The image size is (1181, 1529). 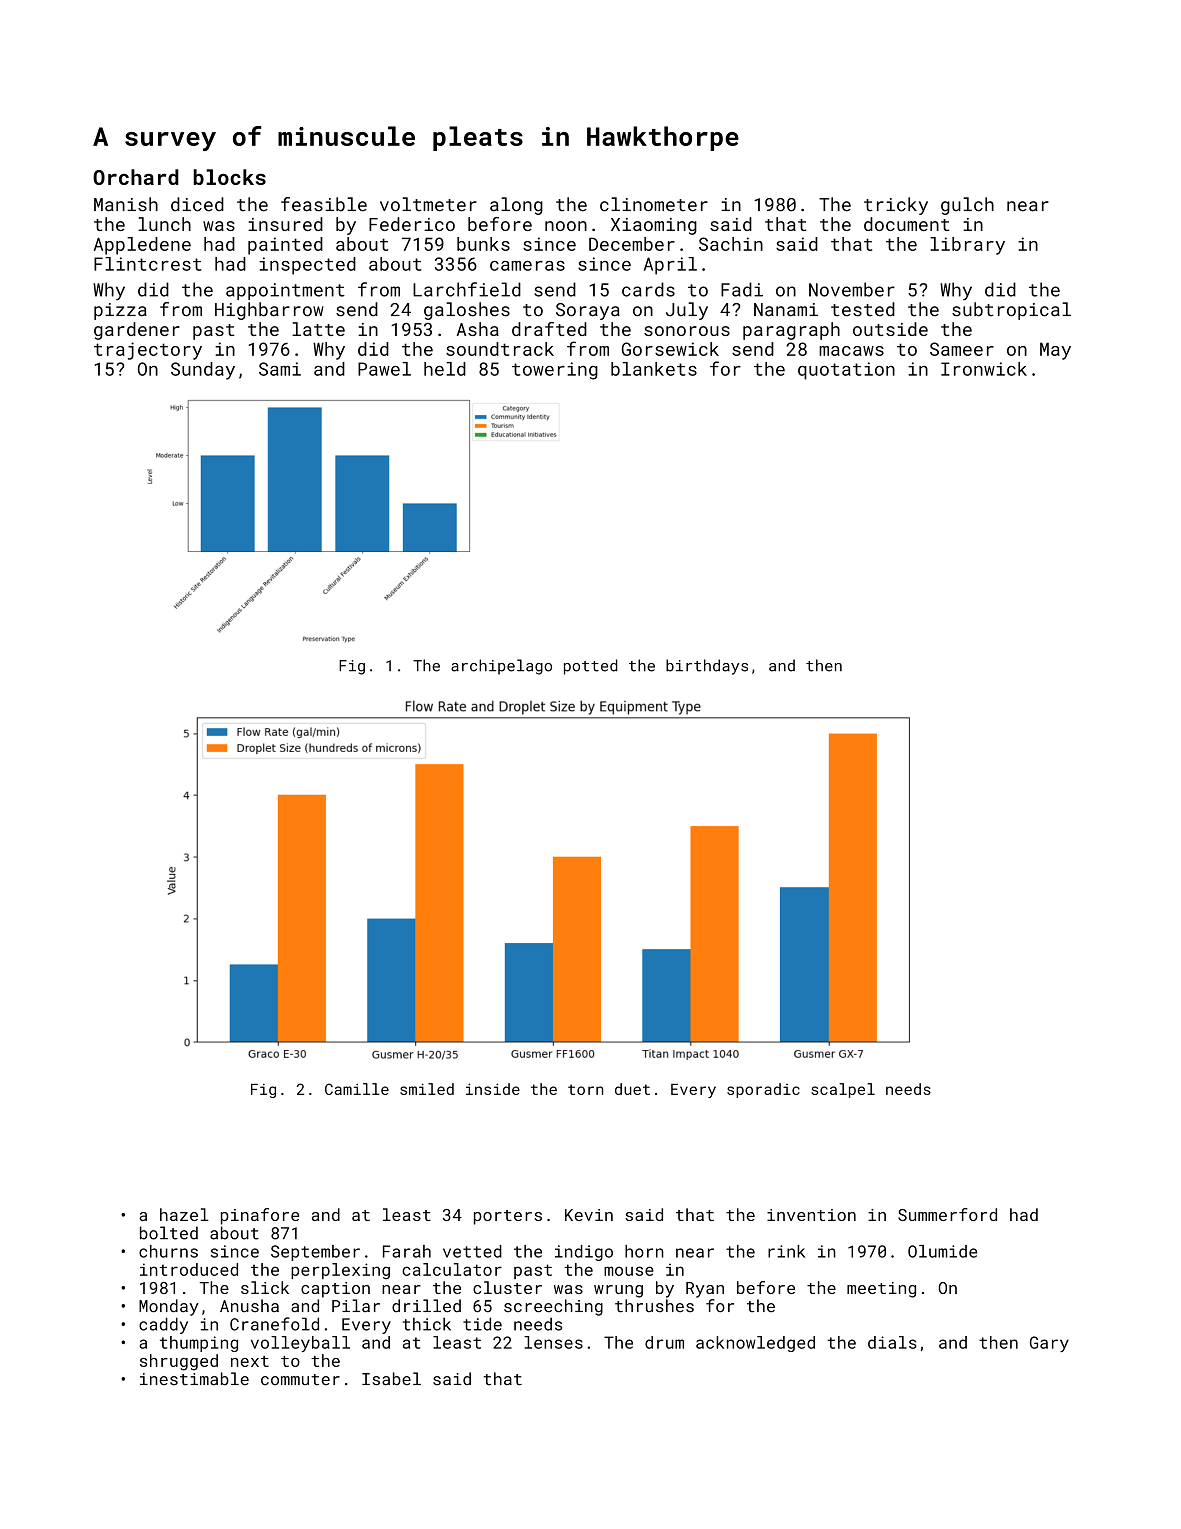 What do you see at coordinates (184, 1214) in the document?
I see `hazel` at bounding box center [184, 1214].
